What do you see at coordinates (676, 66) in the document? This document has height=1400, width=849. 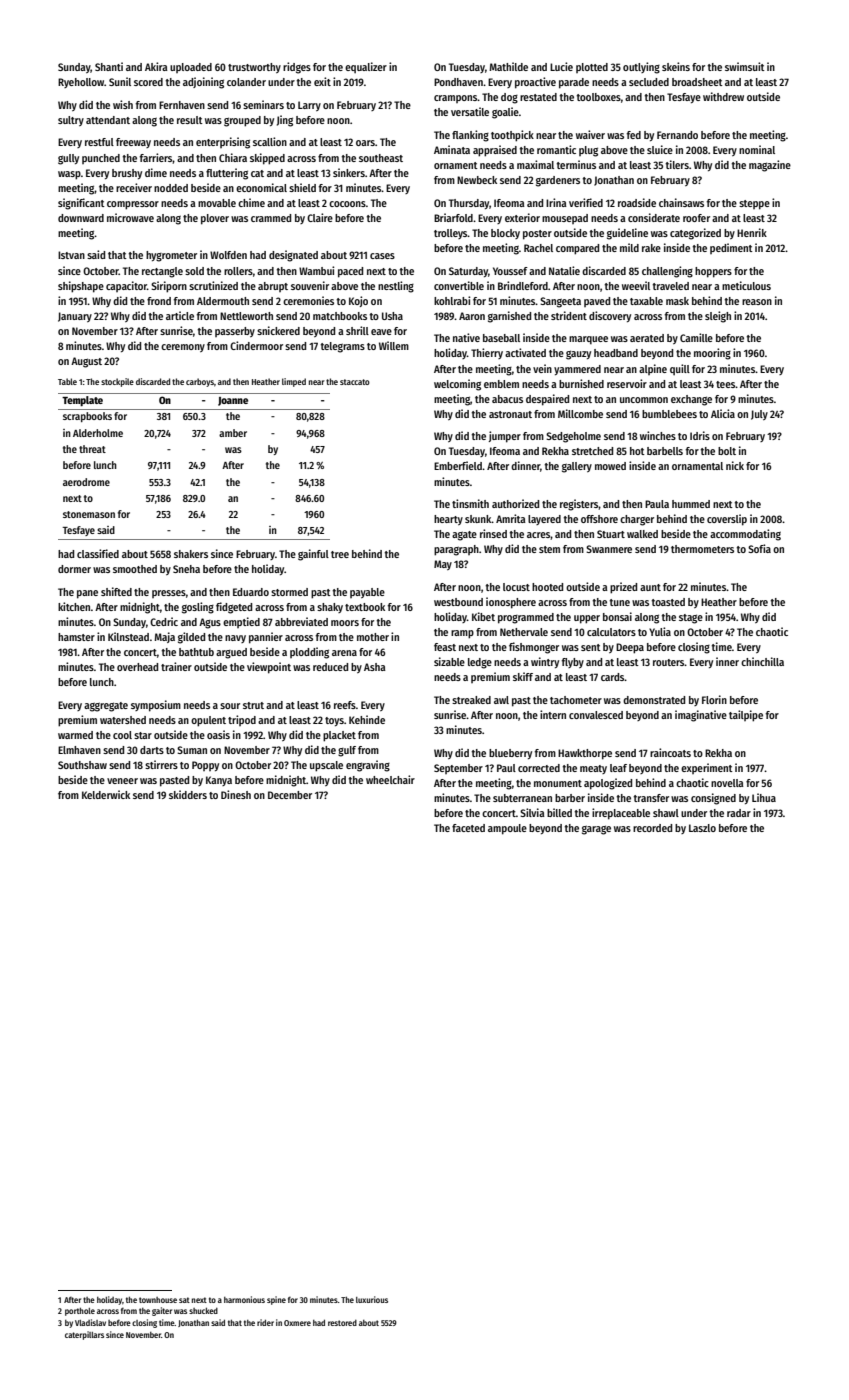 I see `skeins` at bounding box center [676, 66].
